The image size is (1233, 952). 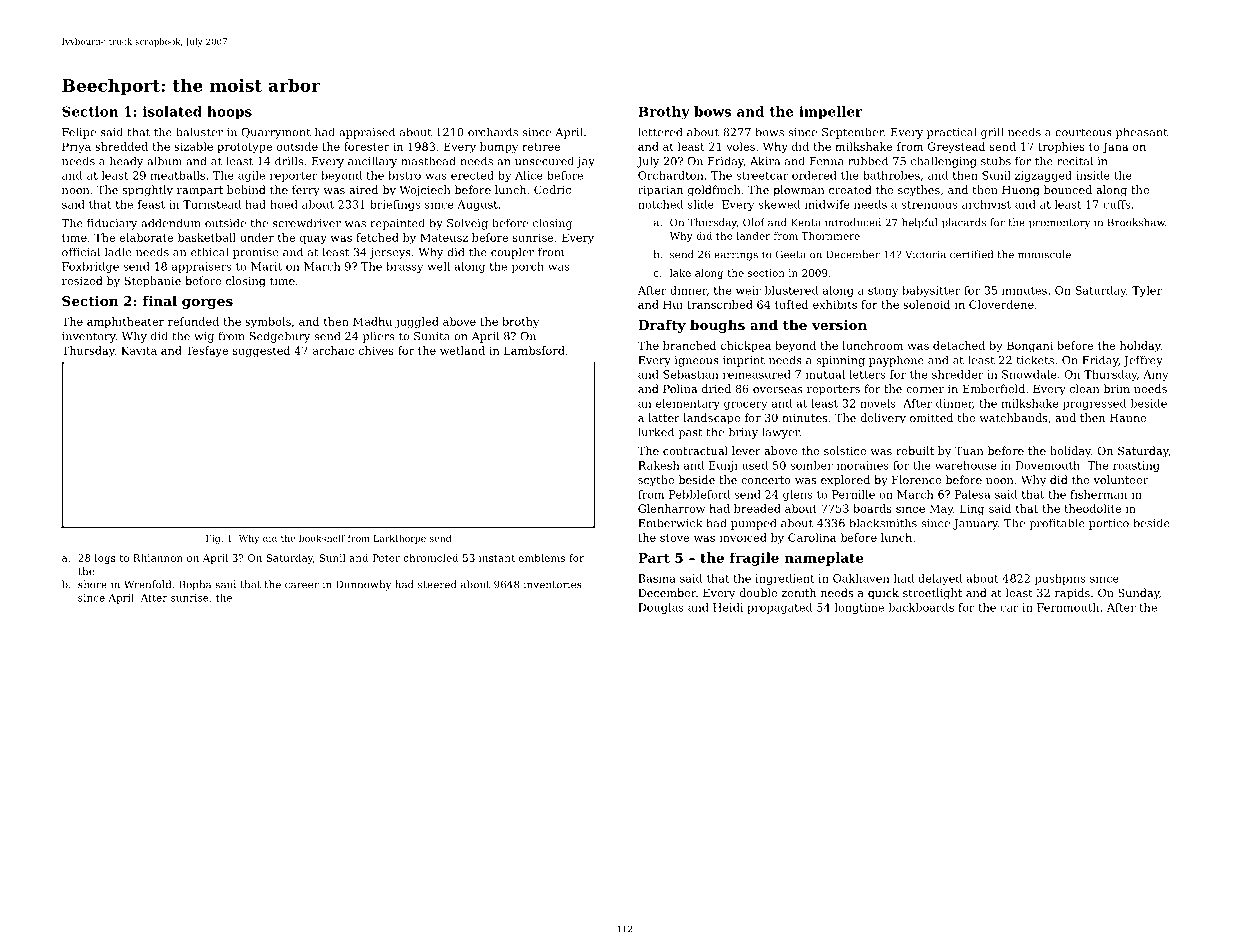 I want to click on Snowdale, so click(x=1029, y=374).
